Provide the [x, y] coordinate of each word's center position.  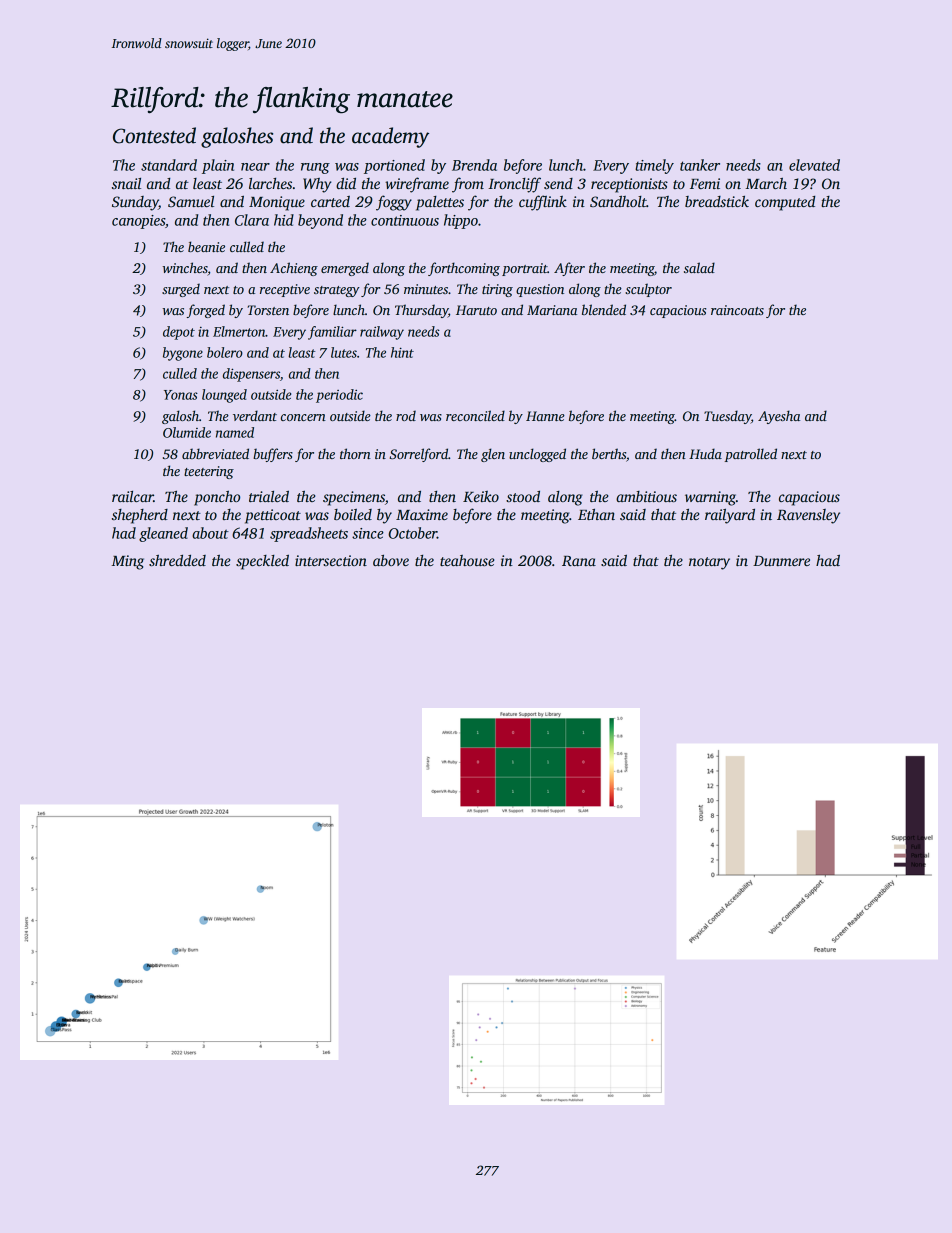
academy [390, 137]
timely [654, 166]
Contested [154, 135]
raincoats [737, 310]
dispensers [251, 375]
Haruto [476, 310]
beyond [320, 221]
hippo [461, 221]
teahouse [467, 560]
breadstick [717, 201]
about [210, 533]
